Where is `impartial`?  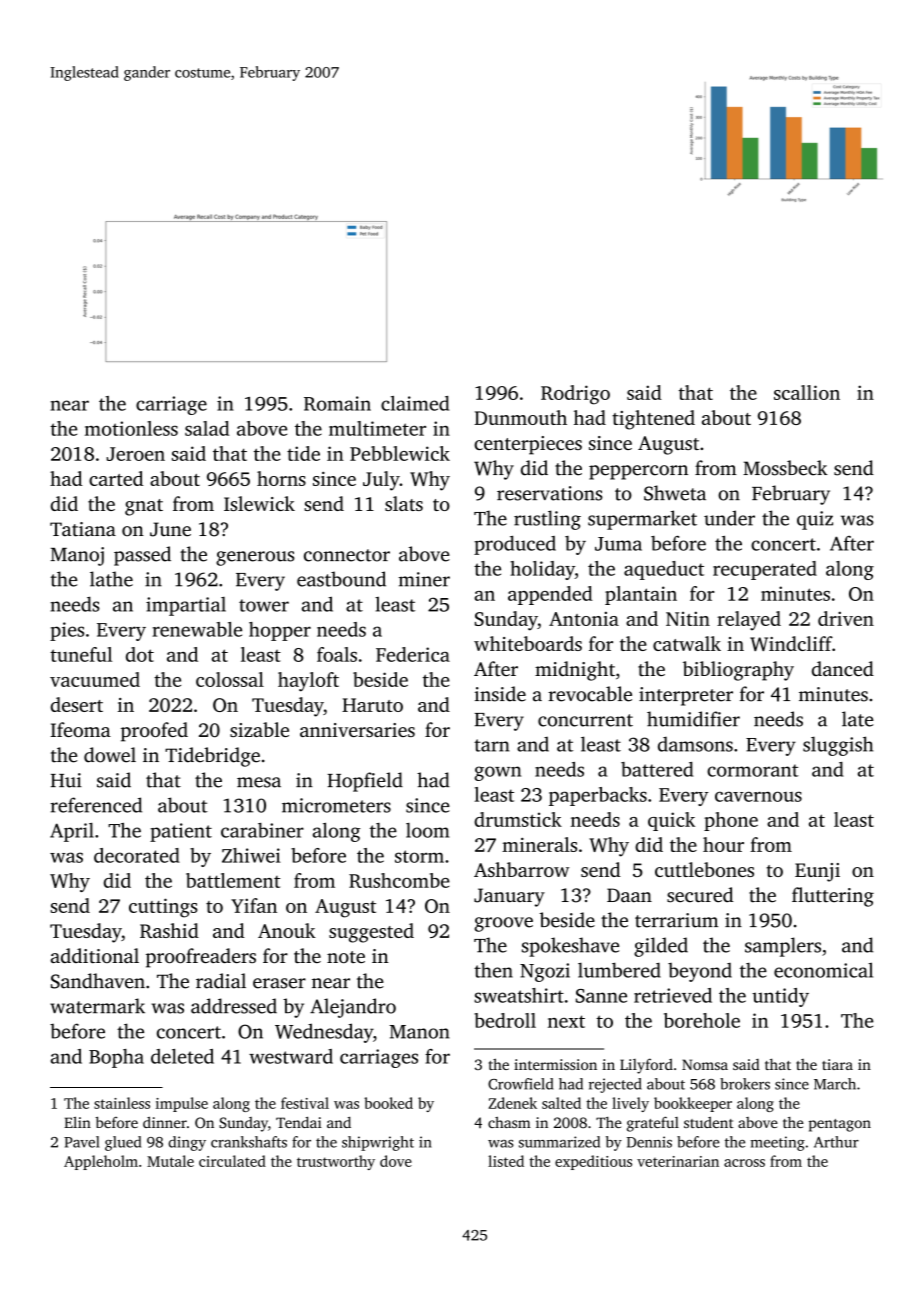
impartial is located at coordinates (186, 606).
